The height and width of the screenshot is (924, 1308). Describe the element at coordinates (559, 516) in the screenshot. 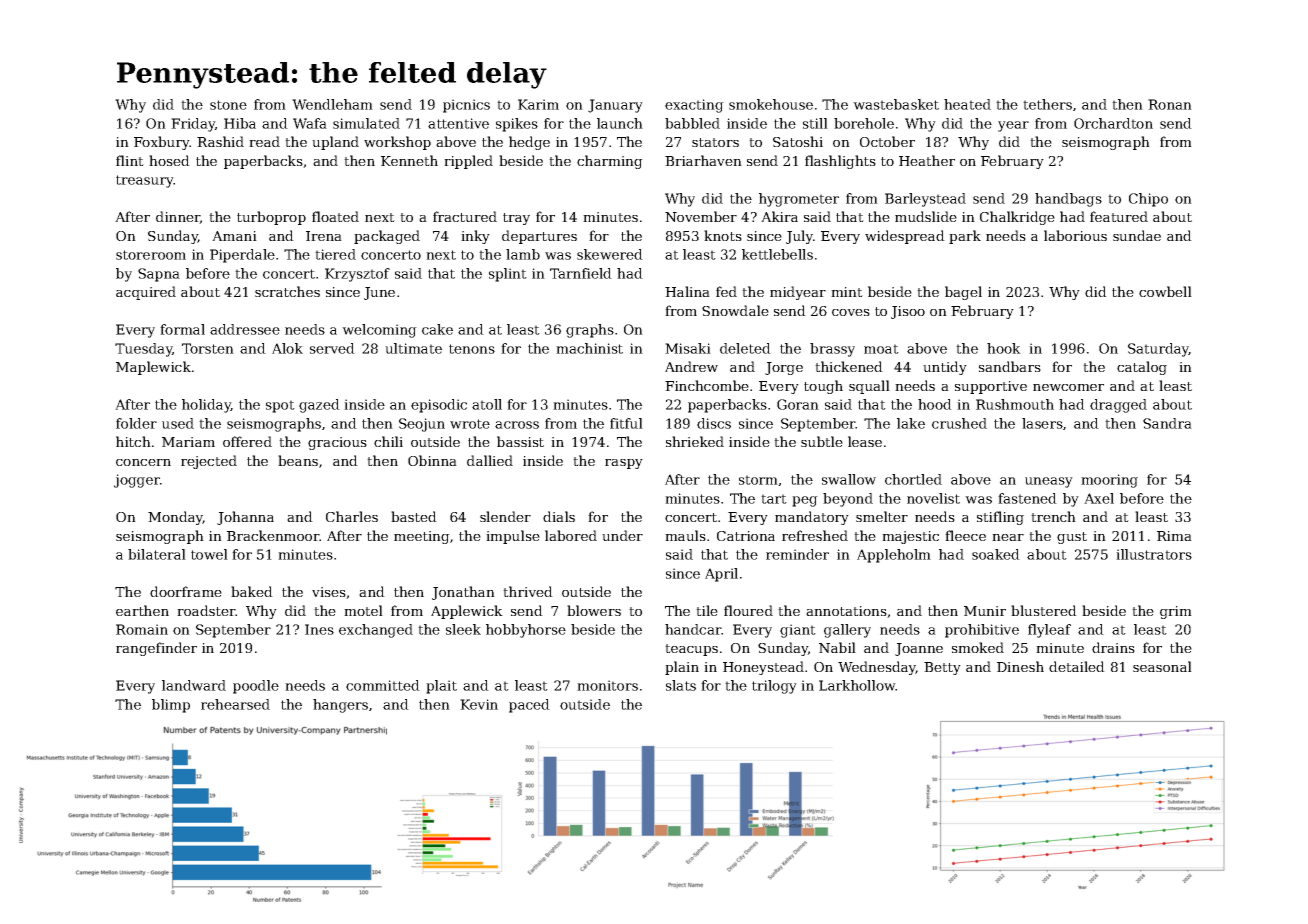

I see `dials` at that location.
